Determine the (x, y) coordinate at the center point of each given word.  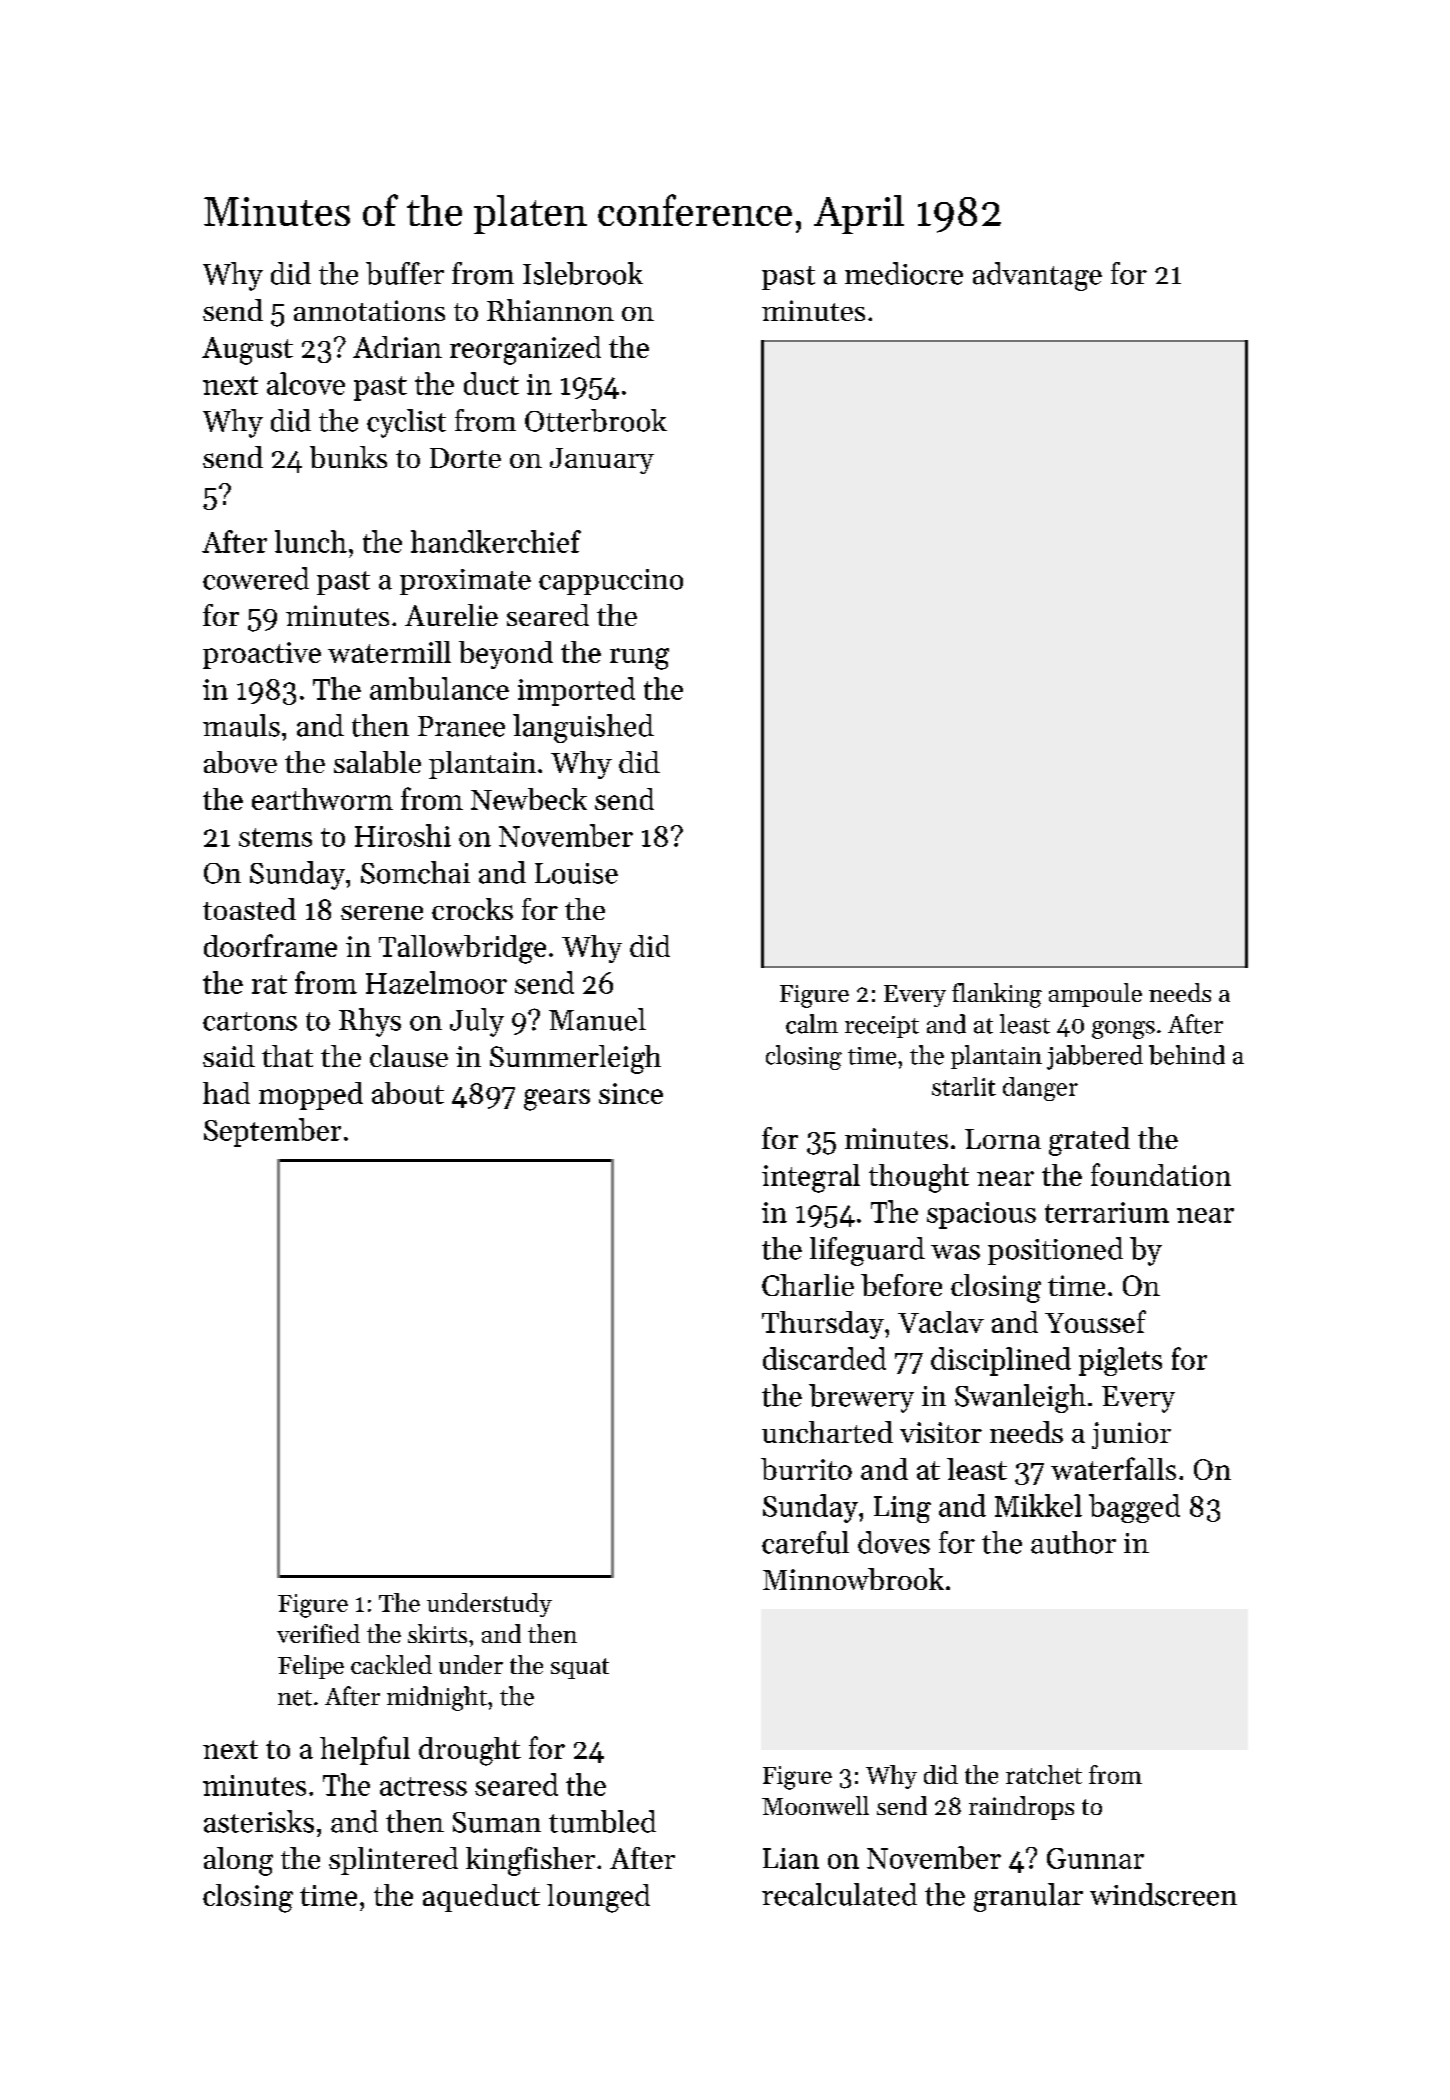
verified (318, 1633)
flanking (997, 995)
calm (812, 1024)
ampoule (1095, 995)
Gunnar (1095, 1858)
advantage (1037, 276)
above (240, 762)
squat (580, 1668)
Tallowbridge (462, 949)
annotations (369, 310)
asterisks (259, 1821)
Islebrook (583, 273)
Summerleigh (575, 1059)
